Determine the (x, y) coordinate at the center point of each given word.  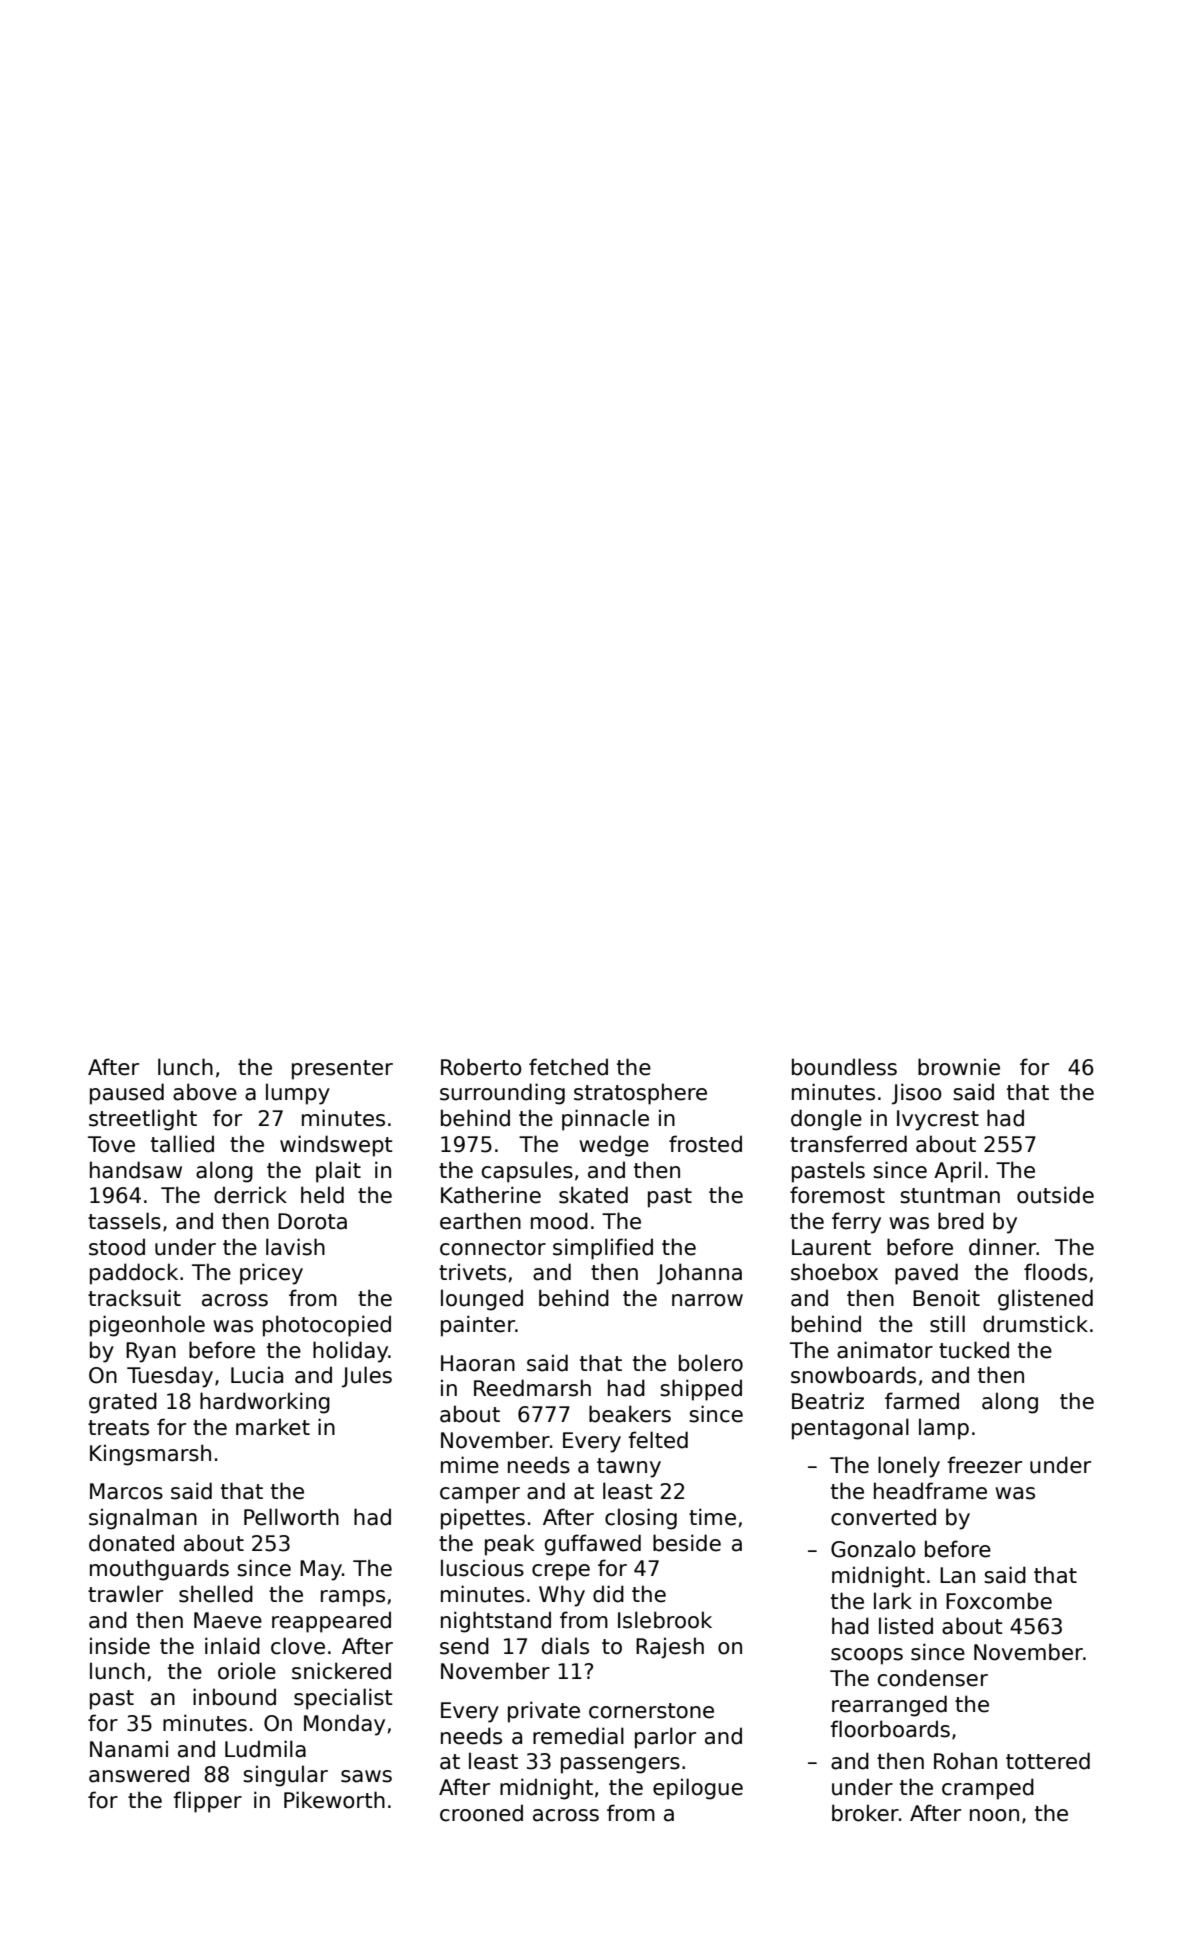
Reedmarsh (532, 1388)
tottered (1048, 1761)
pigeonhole (147, 1326)
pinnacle (605, 1120)
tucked (974, 1350)
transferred (848, 1144)
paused (127, 1094)
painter (478, 1326)
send (464, 1646)
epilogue (698, 1789)
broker (865, 1813)
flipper (207, 1802)
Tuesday (170, 1377)
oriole (247, 1671)
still (947, 1324)
